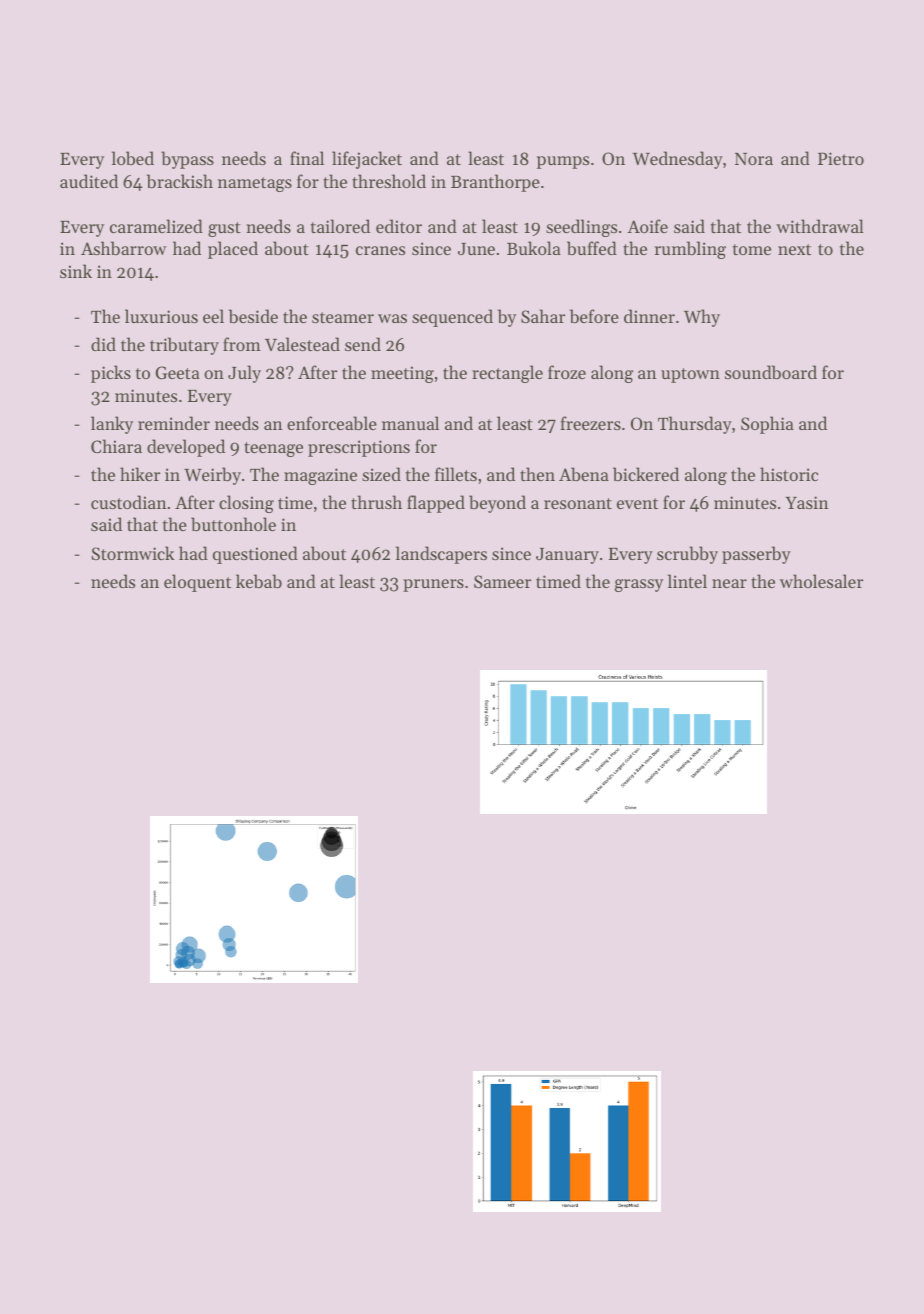  Describe the element at coordinates (233, 250) in the page. I see `placed` at that location.
